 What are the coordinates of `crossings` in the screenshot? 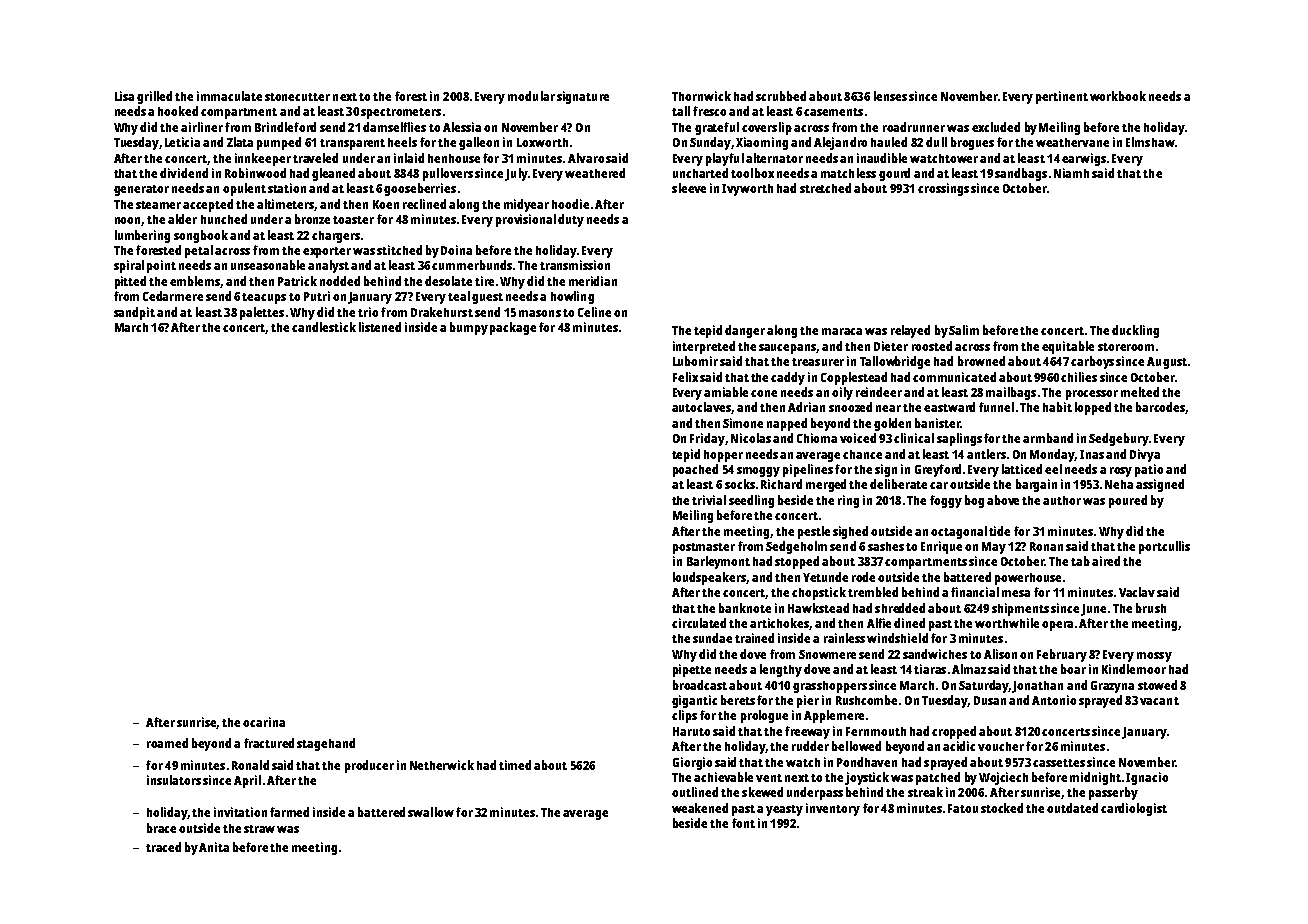 It's located at (943, 189).
